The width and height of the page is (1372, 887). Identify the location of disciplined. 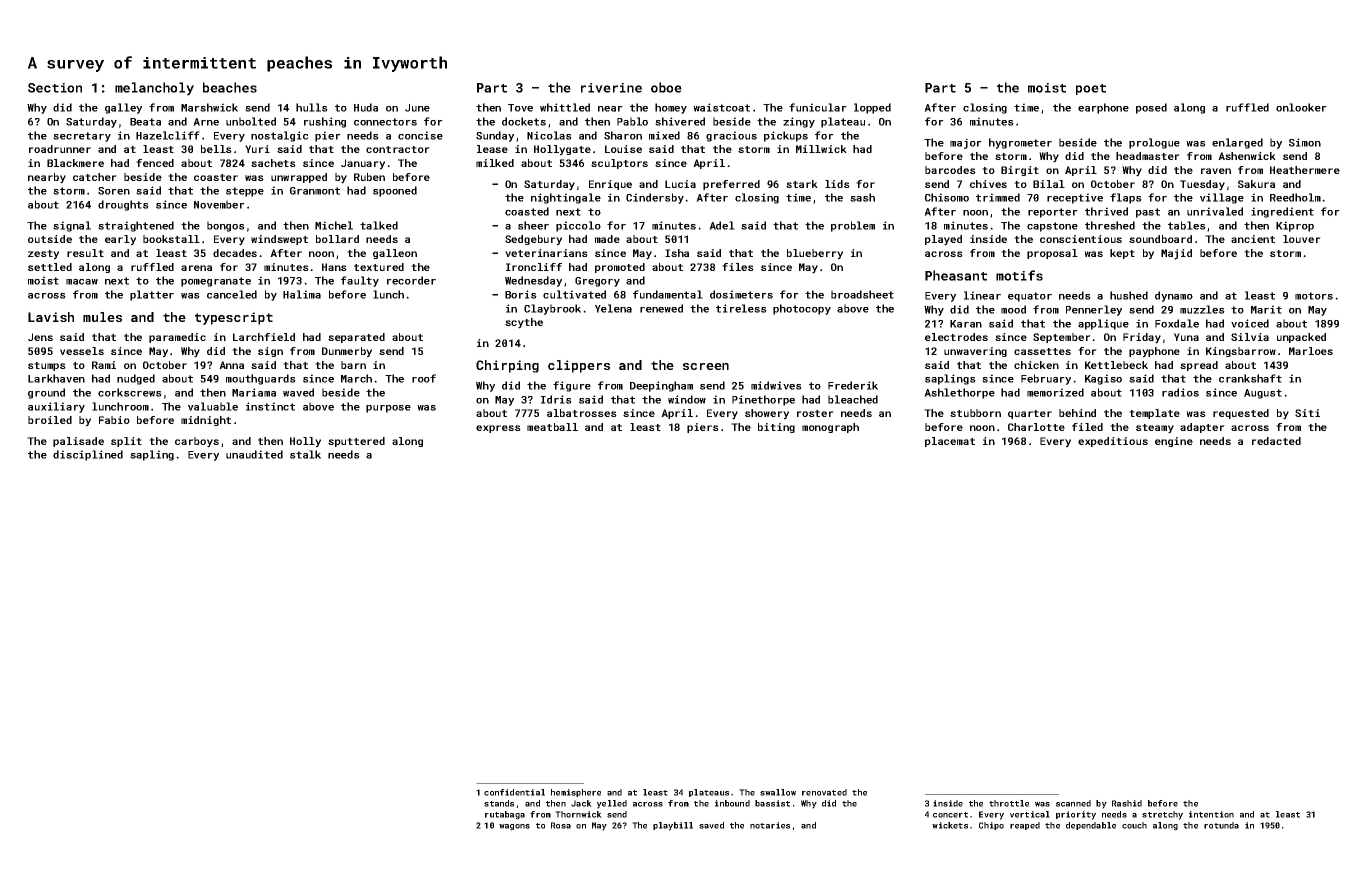
(88, 455).
